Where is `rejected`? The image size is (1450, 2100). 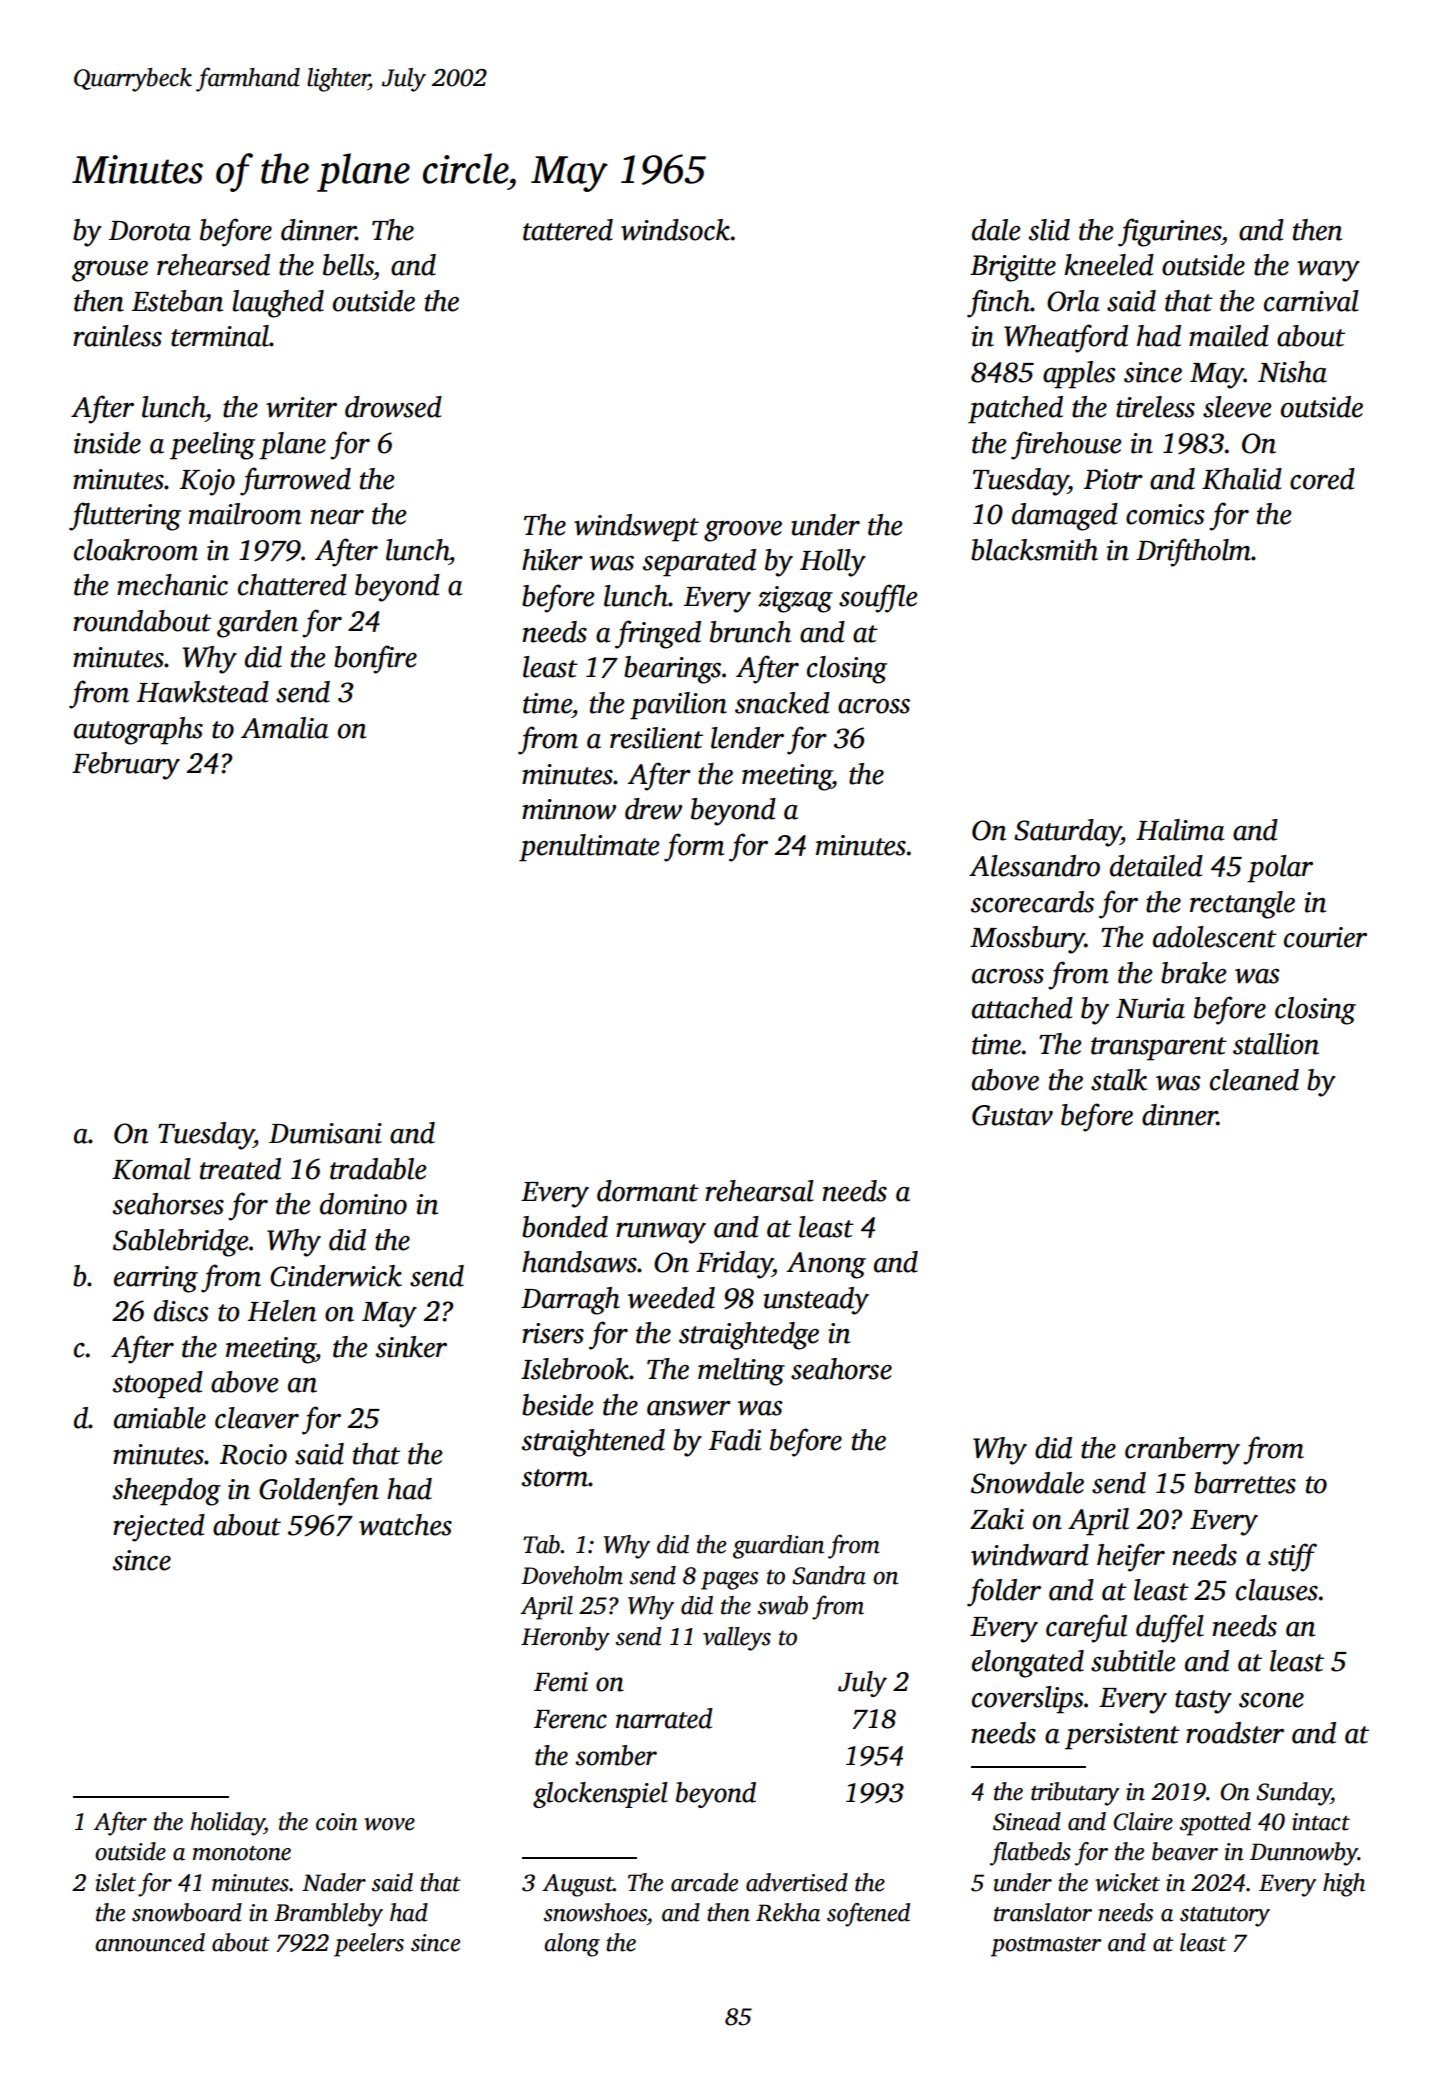
rejected is located at coordinates (159, 1528).
